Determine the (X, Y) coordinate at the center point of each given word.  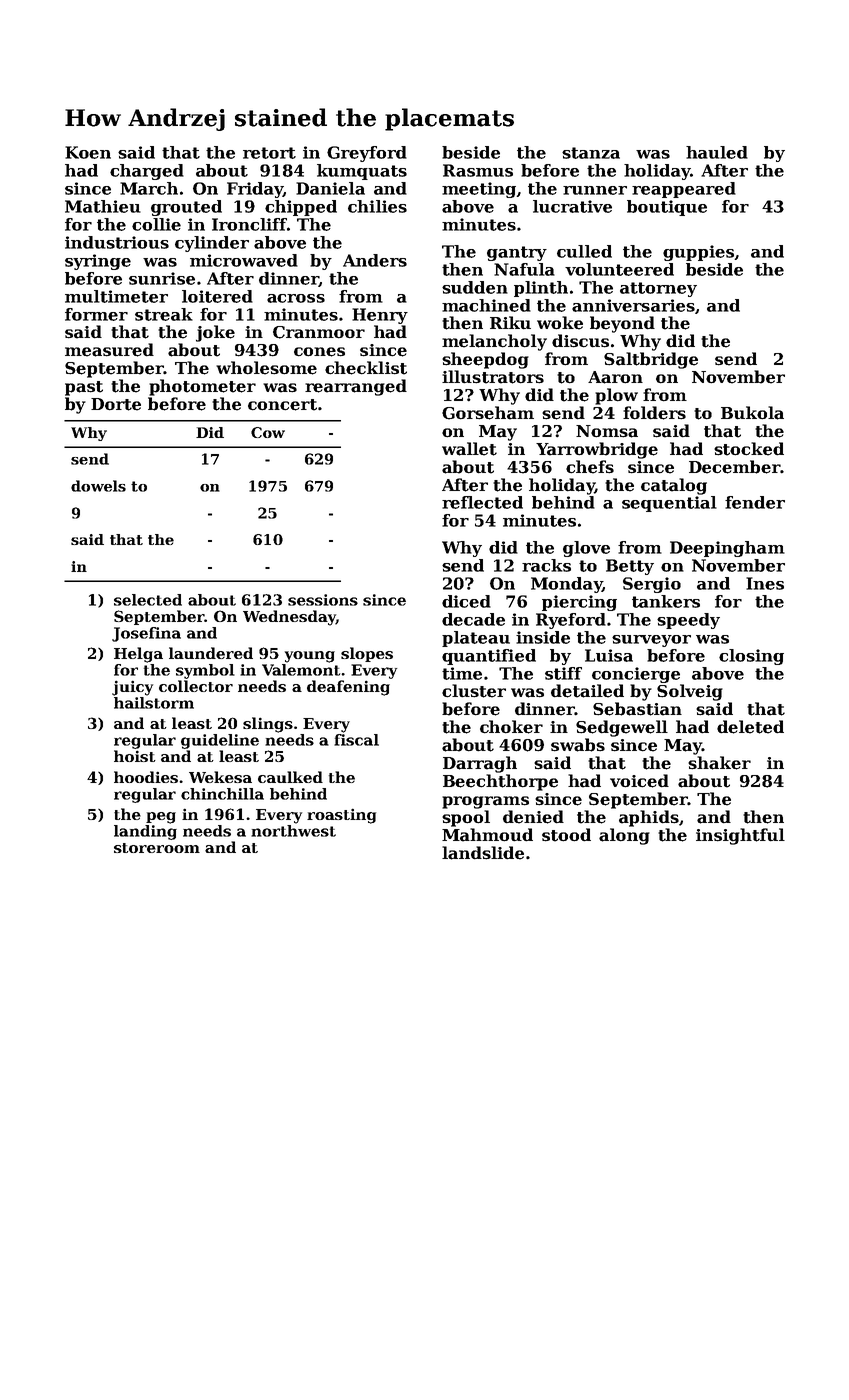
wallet (469, 449)
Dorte (116, 404)
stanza (591, 153)
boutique (667, 208)
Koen (88, 152)
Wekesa (220, 777)
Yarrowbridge (597, 450)
